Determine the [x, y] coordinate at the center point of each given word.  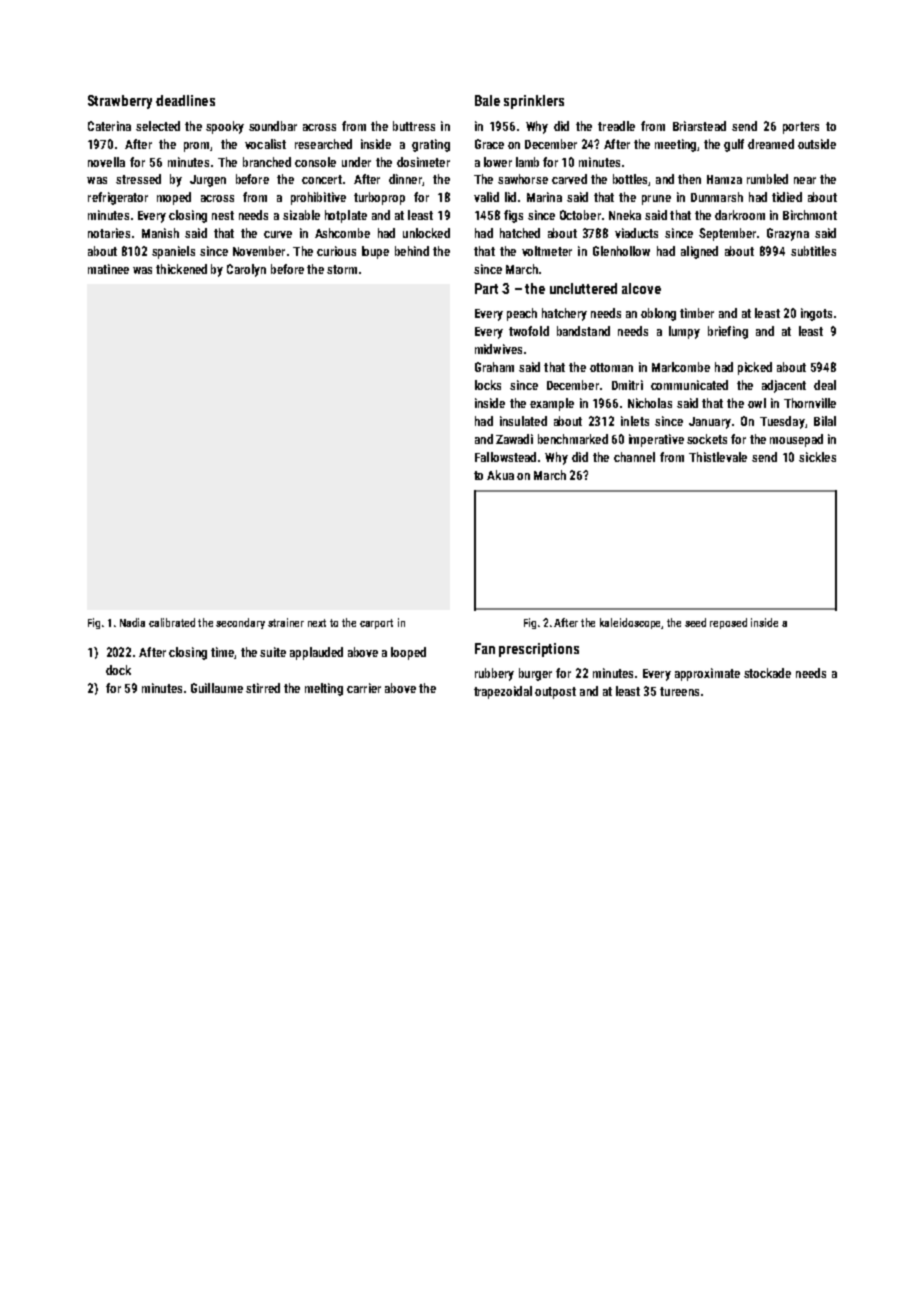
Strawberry [120, 102]
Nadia [132, 622]
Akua [500, 475]
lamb [527, 162]
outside [817, 144]
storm [342, 269]
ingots [816, 314]
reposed [728, 623]
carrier [364, 688]
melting [324, 689]
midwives [498, 349]
